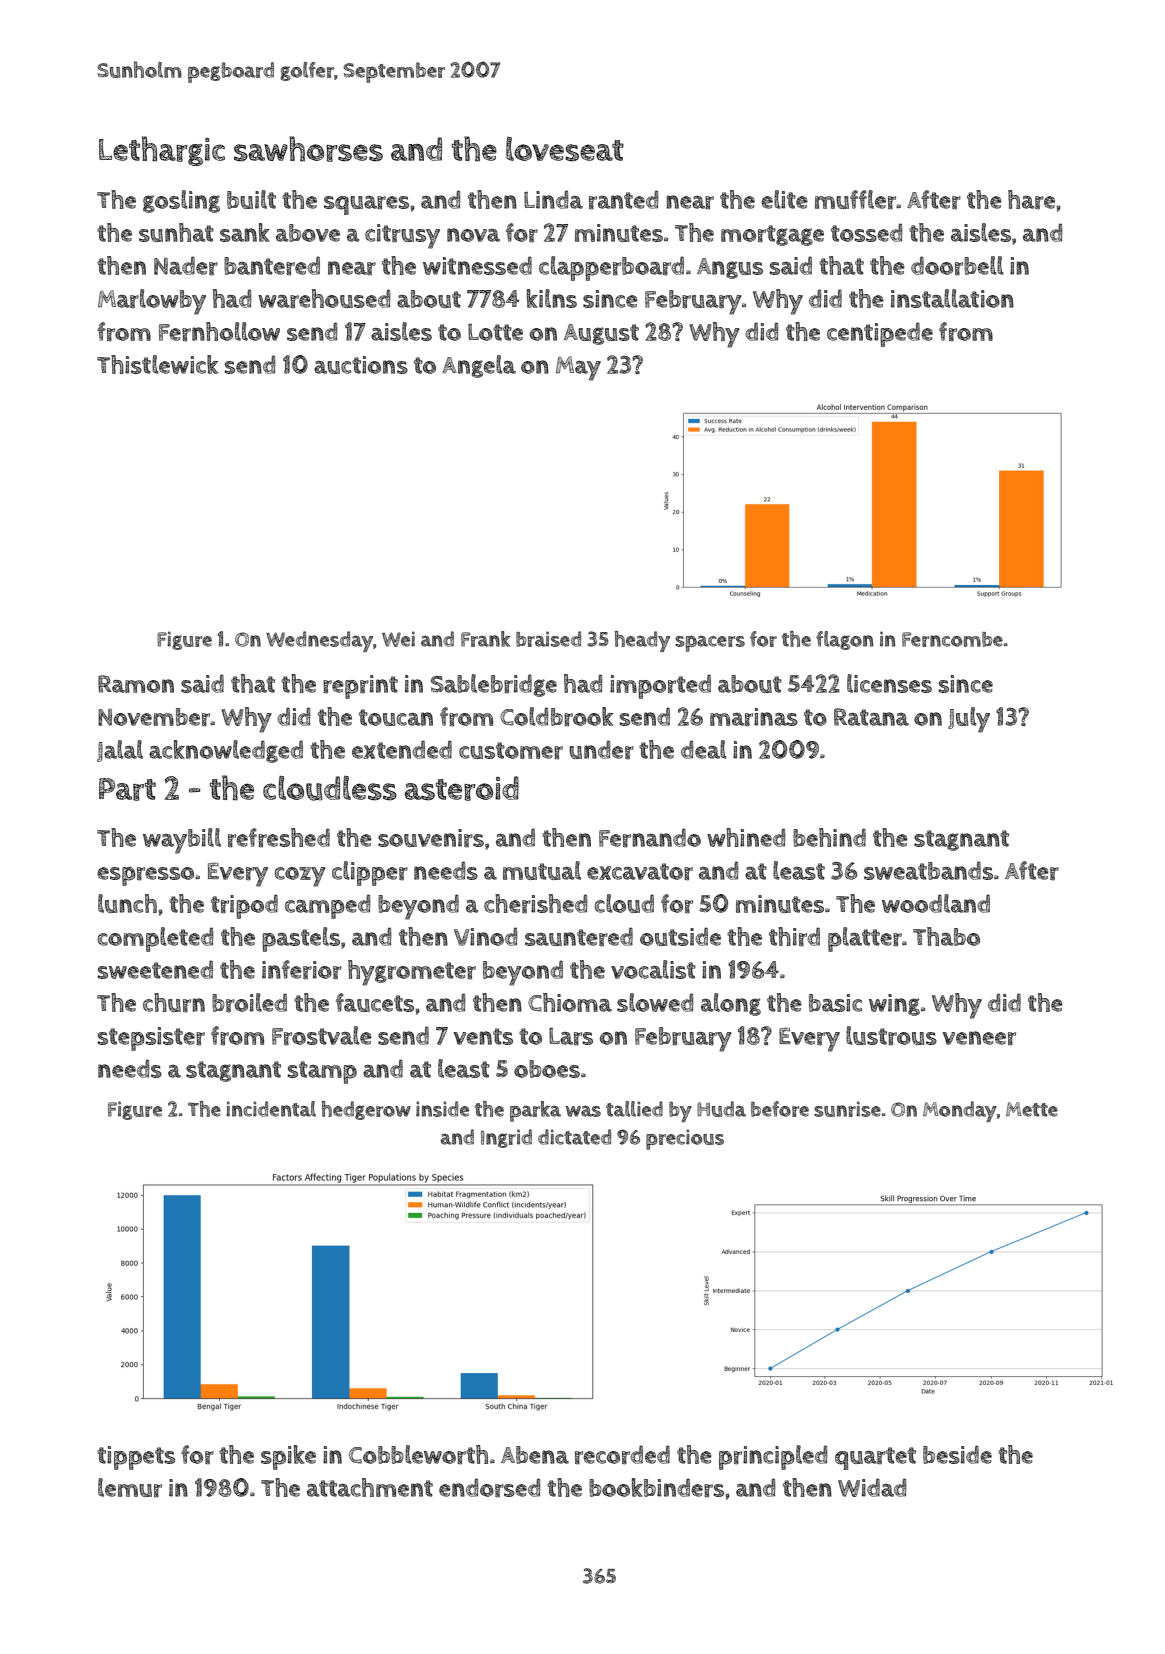  What do you see at coordinates (308, 149) in the screenshot?
I see `sawhorses` at bounding box center [308, 149].
